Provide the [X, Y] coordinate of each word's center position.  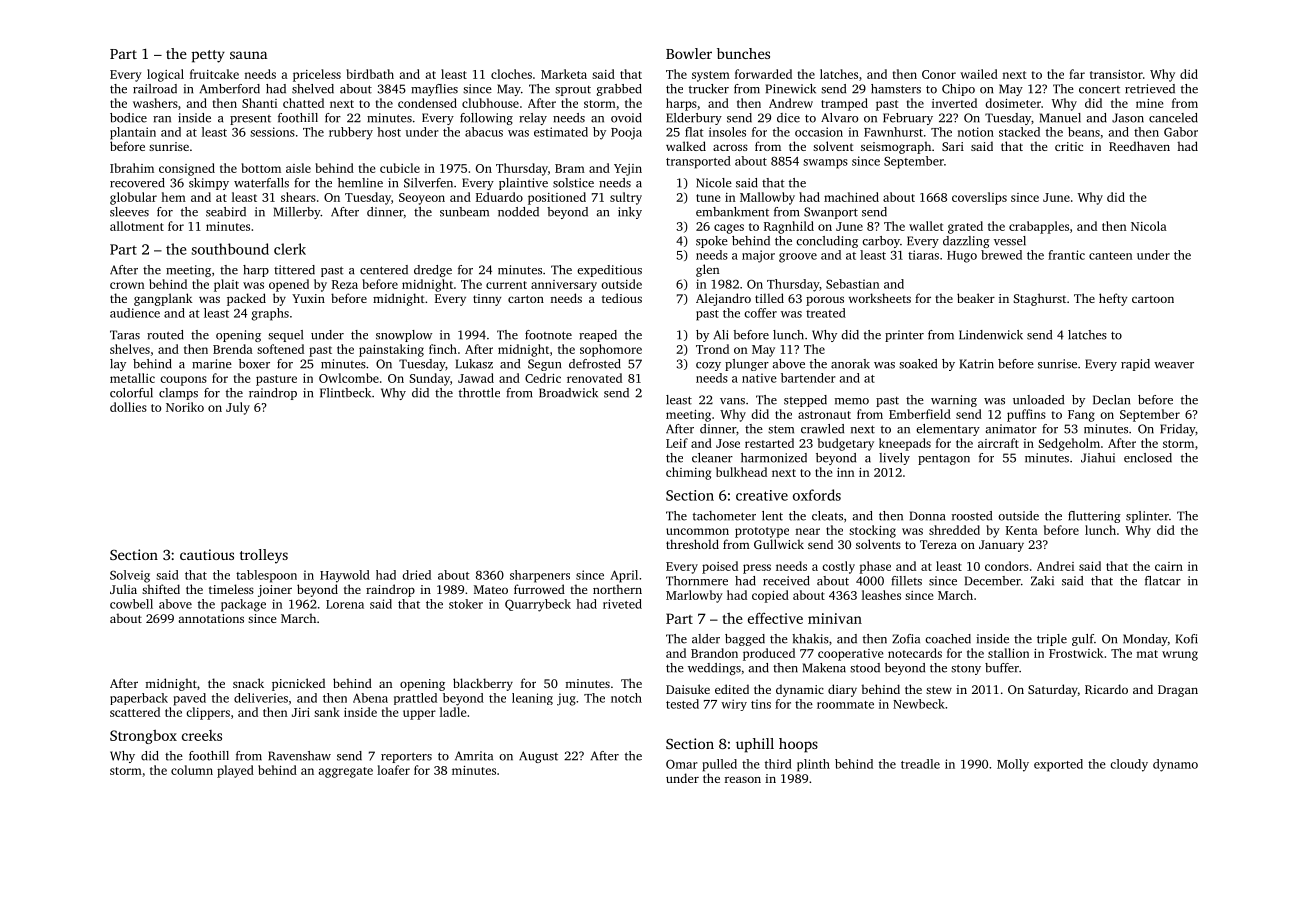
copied [770, 596]
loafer [393, 770]
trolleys [264, 556]
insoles [727, 132]
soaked [918, 364]
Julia [123, 589]
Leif [677, 443]
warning [954, 401]
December [993, 581]
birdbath [370, 74]
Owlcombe [349, 378]
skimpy [209, 184]
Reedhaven [1139, 146]
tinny [487, 300]
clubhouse [490, 103]
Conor [939, 74]
